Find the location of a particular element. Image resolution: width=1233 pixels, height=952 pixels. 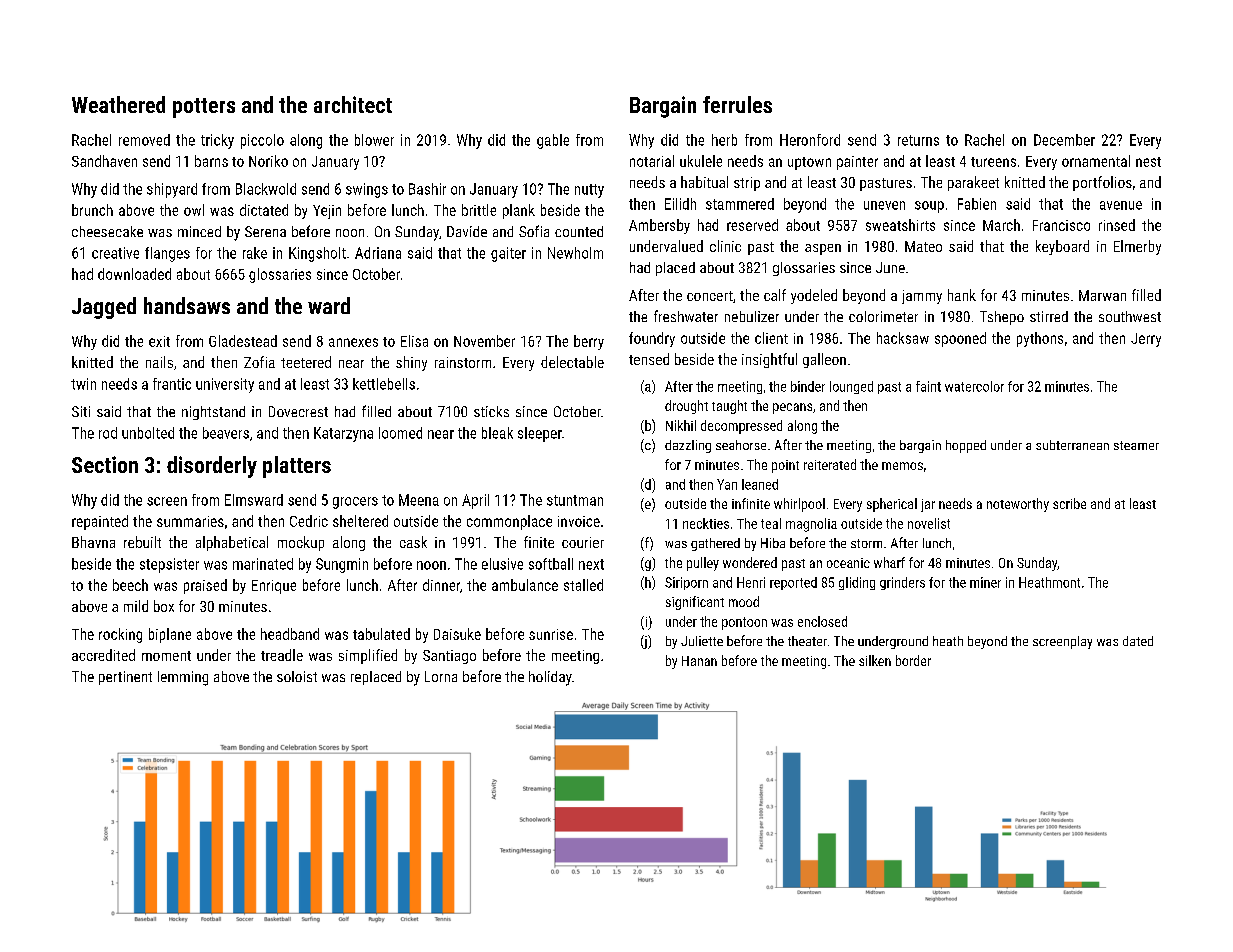

rebuilt is located at coordinates (142, 542).
